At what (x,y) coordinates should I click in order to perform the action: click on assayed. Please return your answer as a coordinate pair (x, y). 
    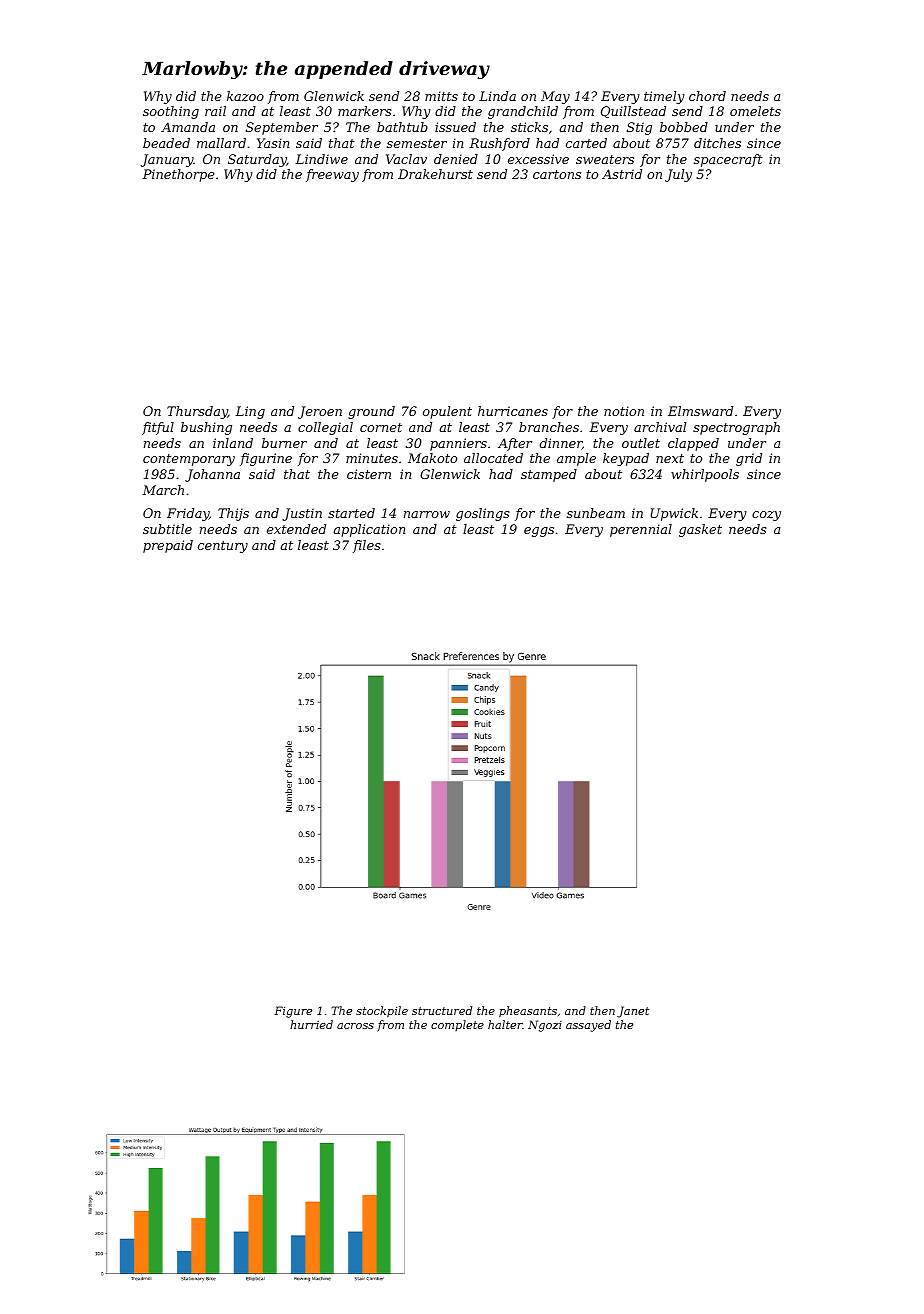
    Looking at the image, I should click on (588, 1026).
